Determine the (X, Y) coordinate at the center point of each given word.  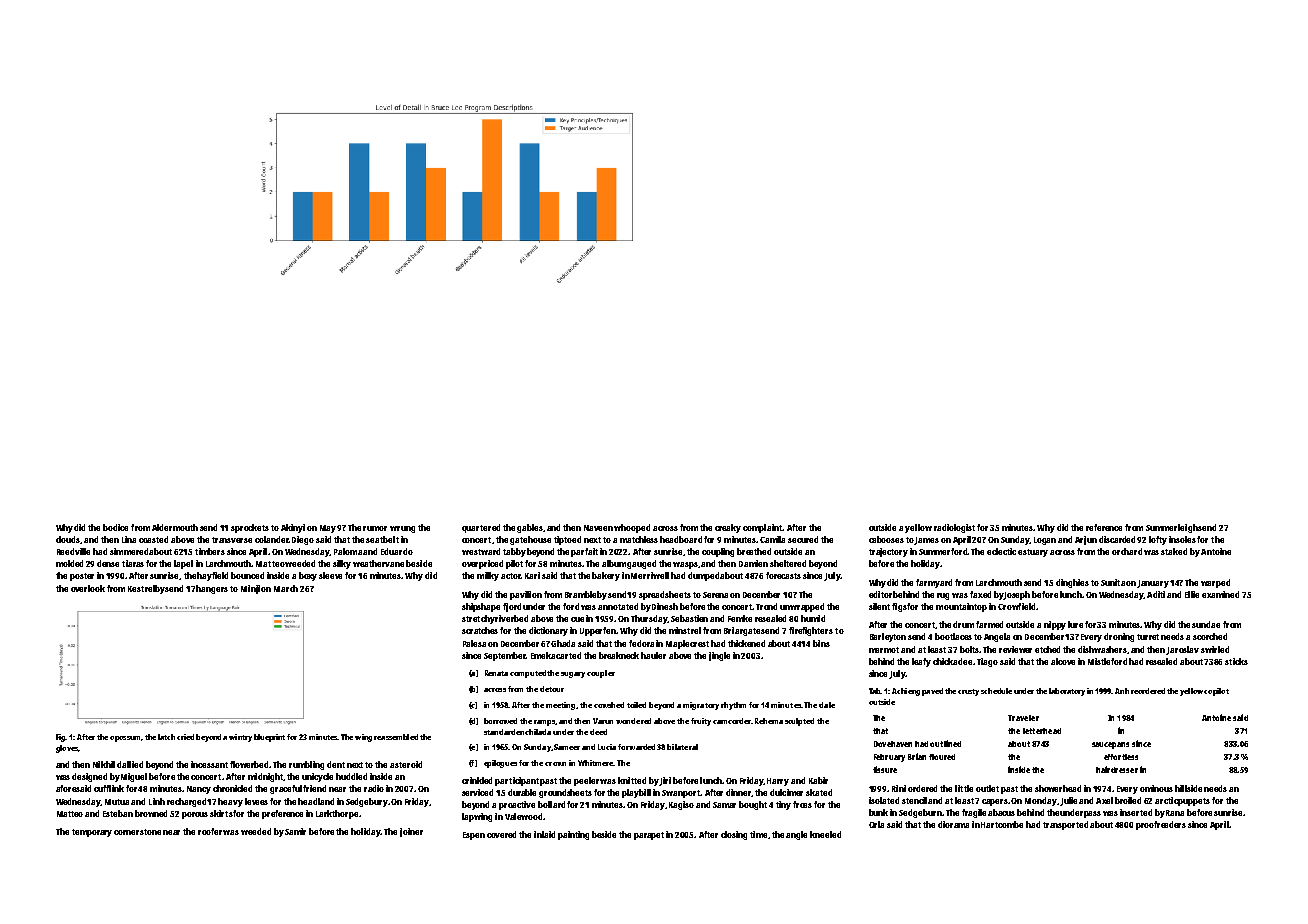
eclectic (1001, 551)
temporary (92, 833)
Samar (724, 805)
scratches (480, 630)
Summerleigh (1172, 528)
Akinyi (293, 528)
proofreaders (1161, 825)
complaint (763, 528)
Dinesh (665, 606)
